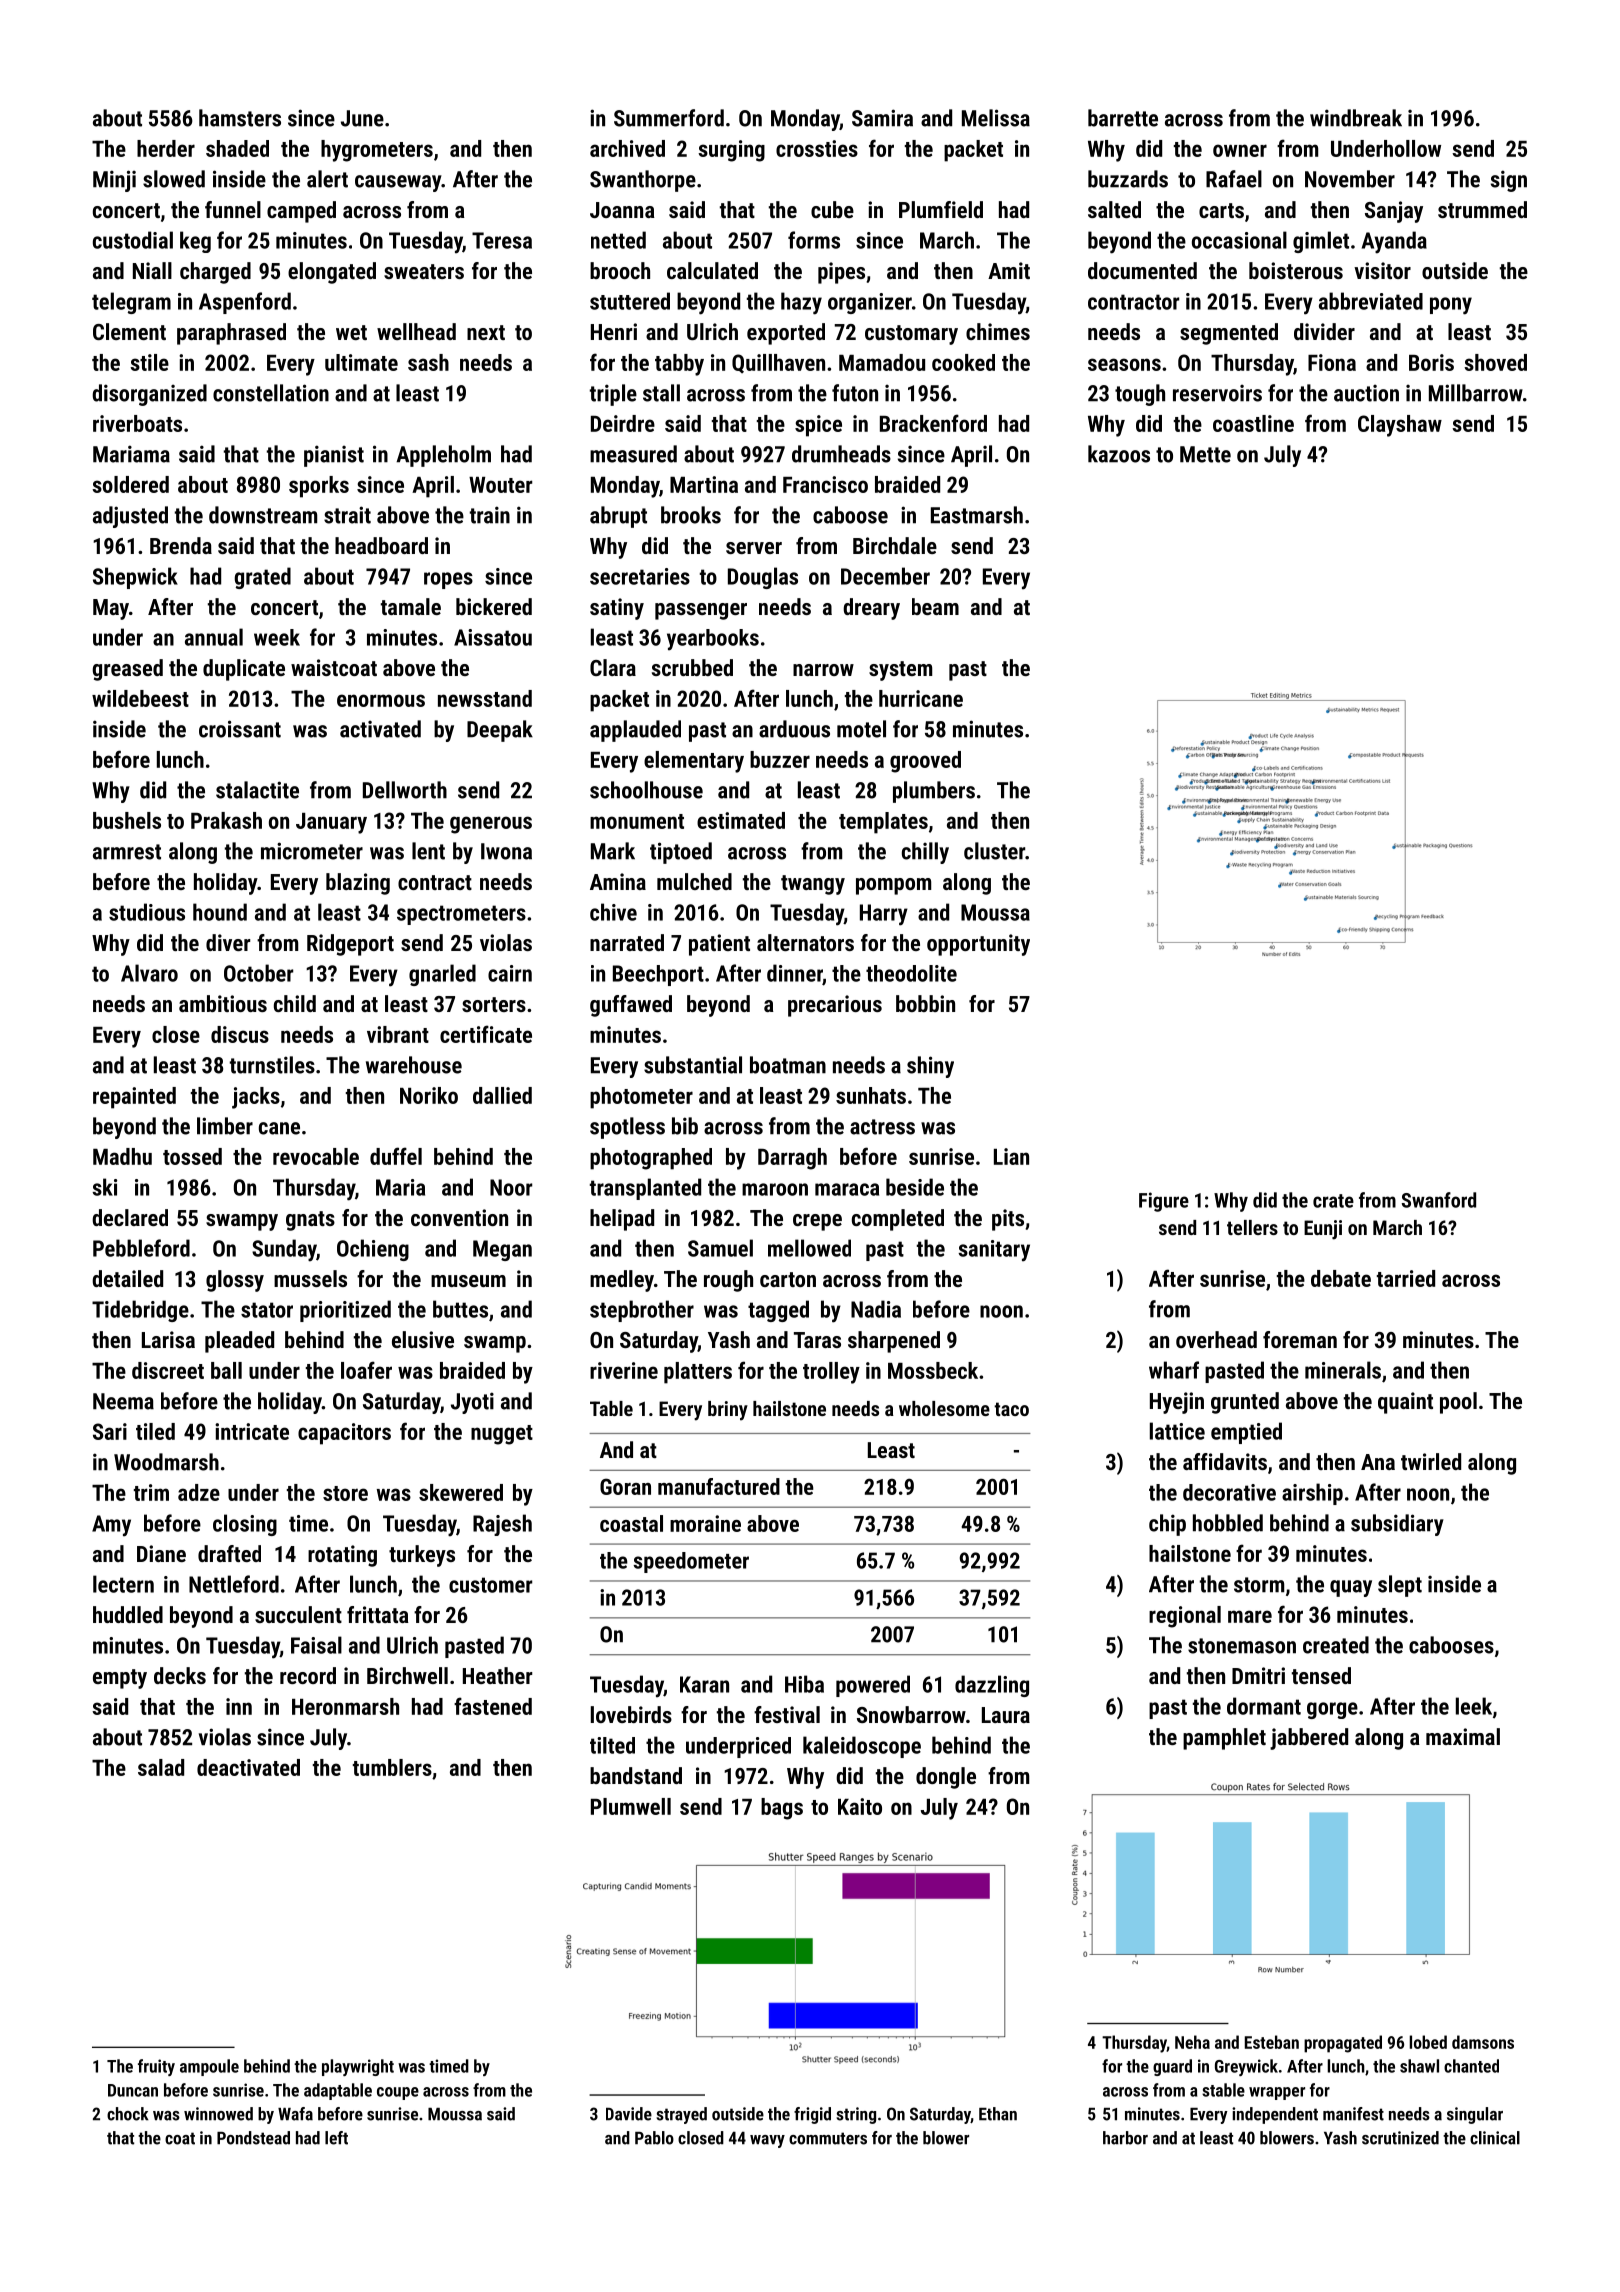  What do you see at coordinates (316, 1156) in the page?
I see `revocable` at bounding box center [316, 1156].
